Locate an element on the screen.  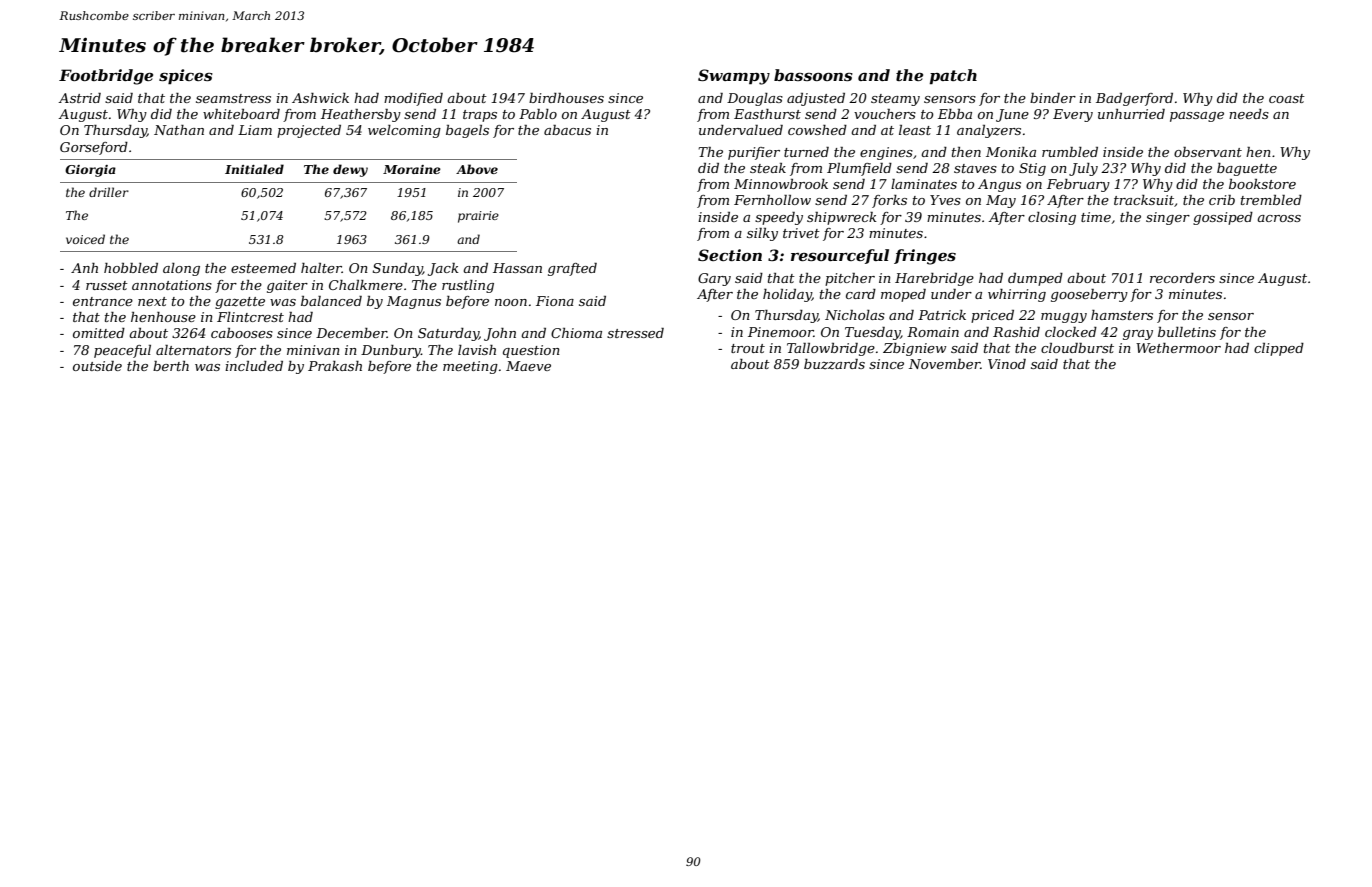
voiced is located at coordinates (85, 239).
